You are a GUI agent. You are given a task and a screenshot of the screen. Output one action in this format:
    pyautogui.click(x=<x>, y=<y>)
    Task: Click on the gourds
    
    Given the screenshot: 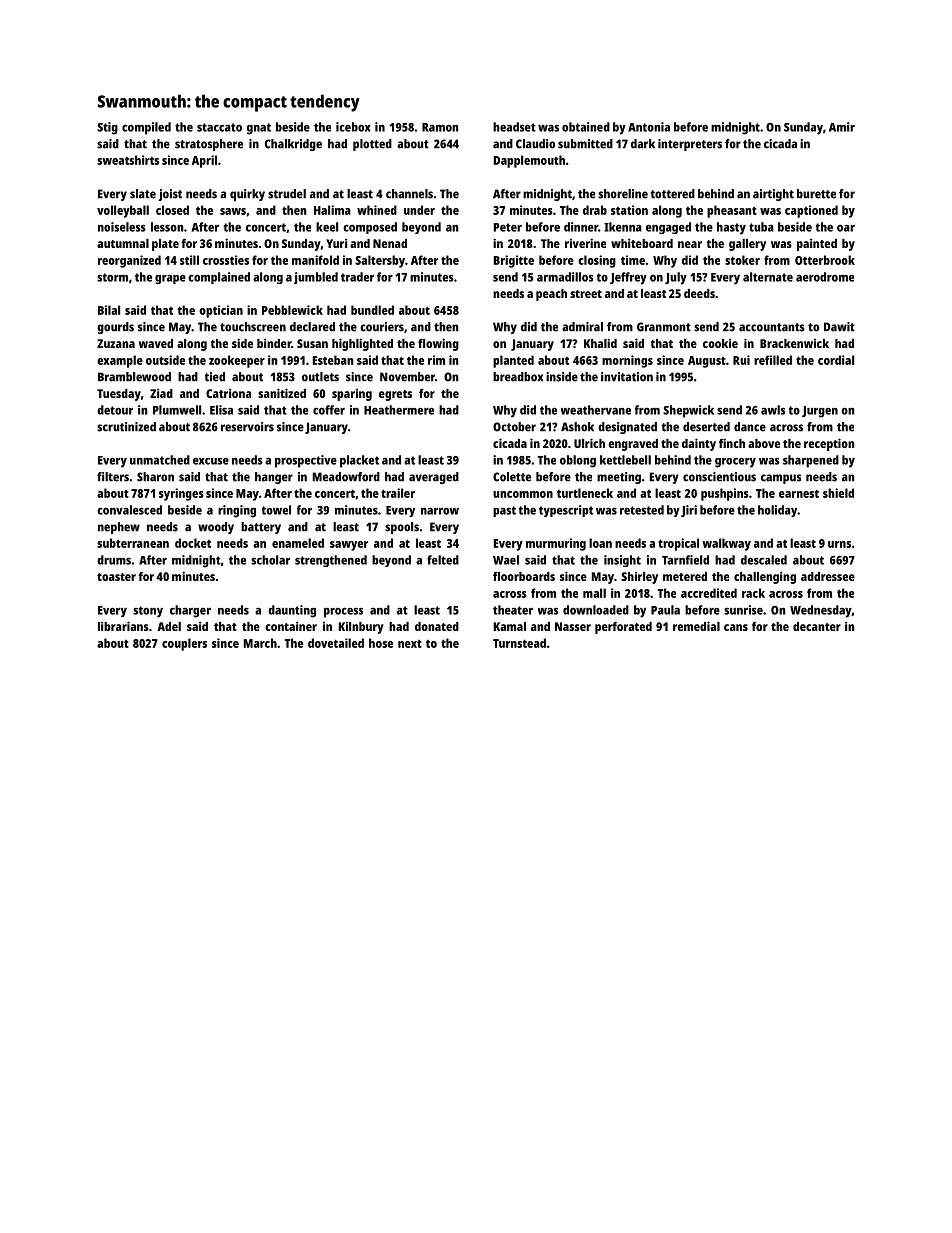 What is the action you would take?
    pyautogui.click(x=115, y=328)
